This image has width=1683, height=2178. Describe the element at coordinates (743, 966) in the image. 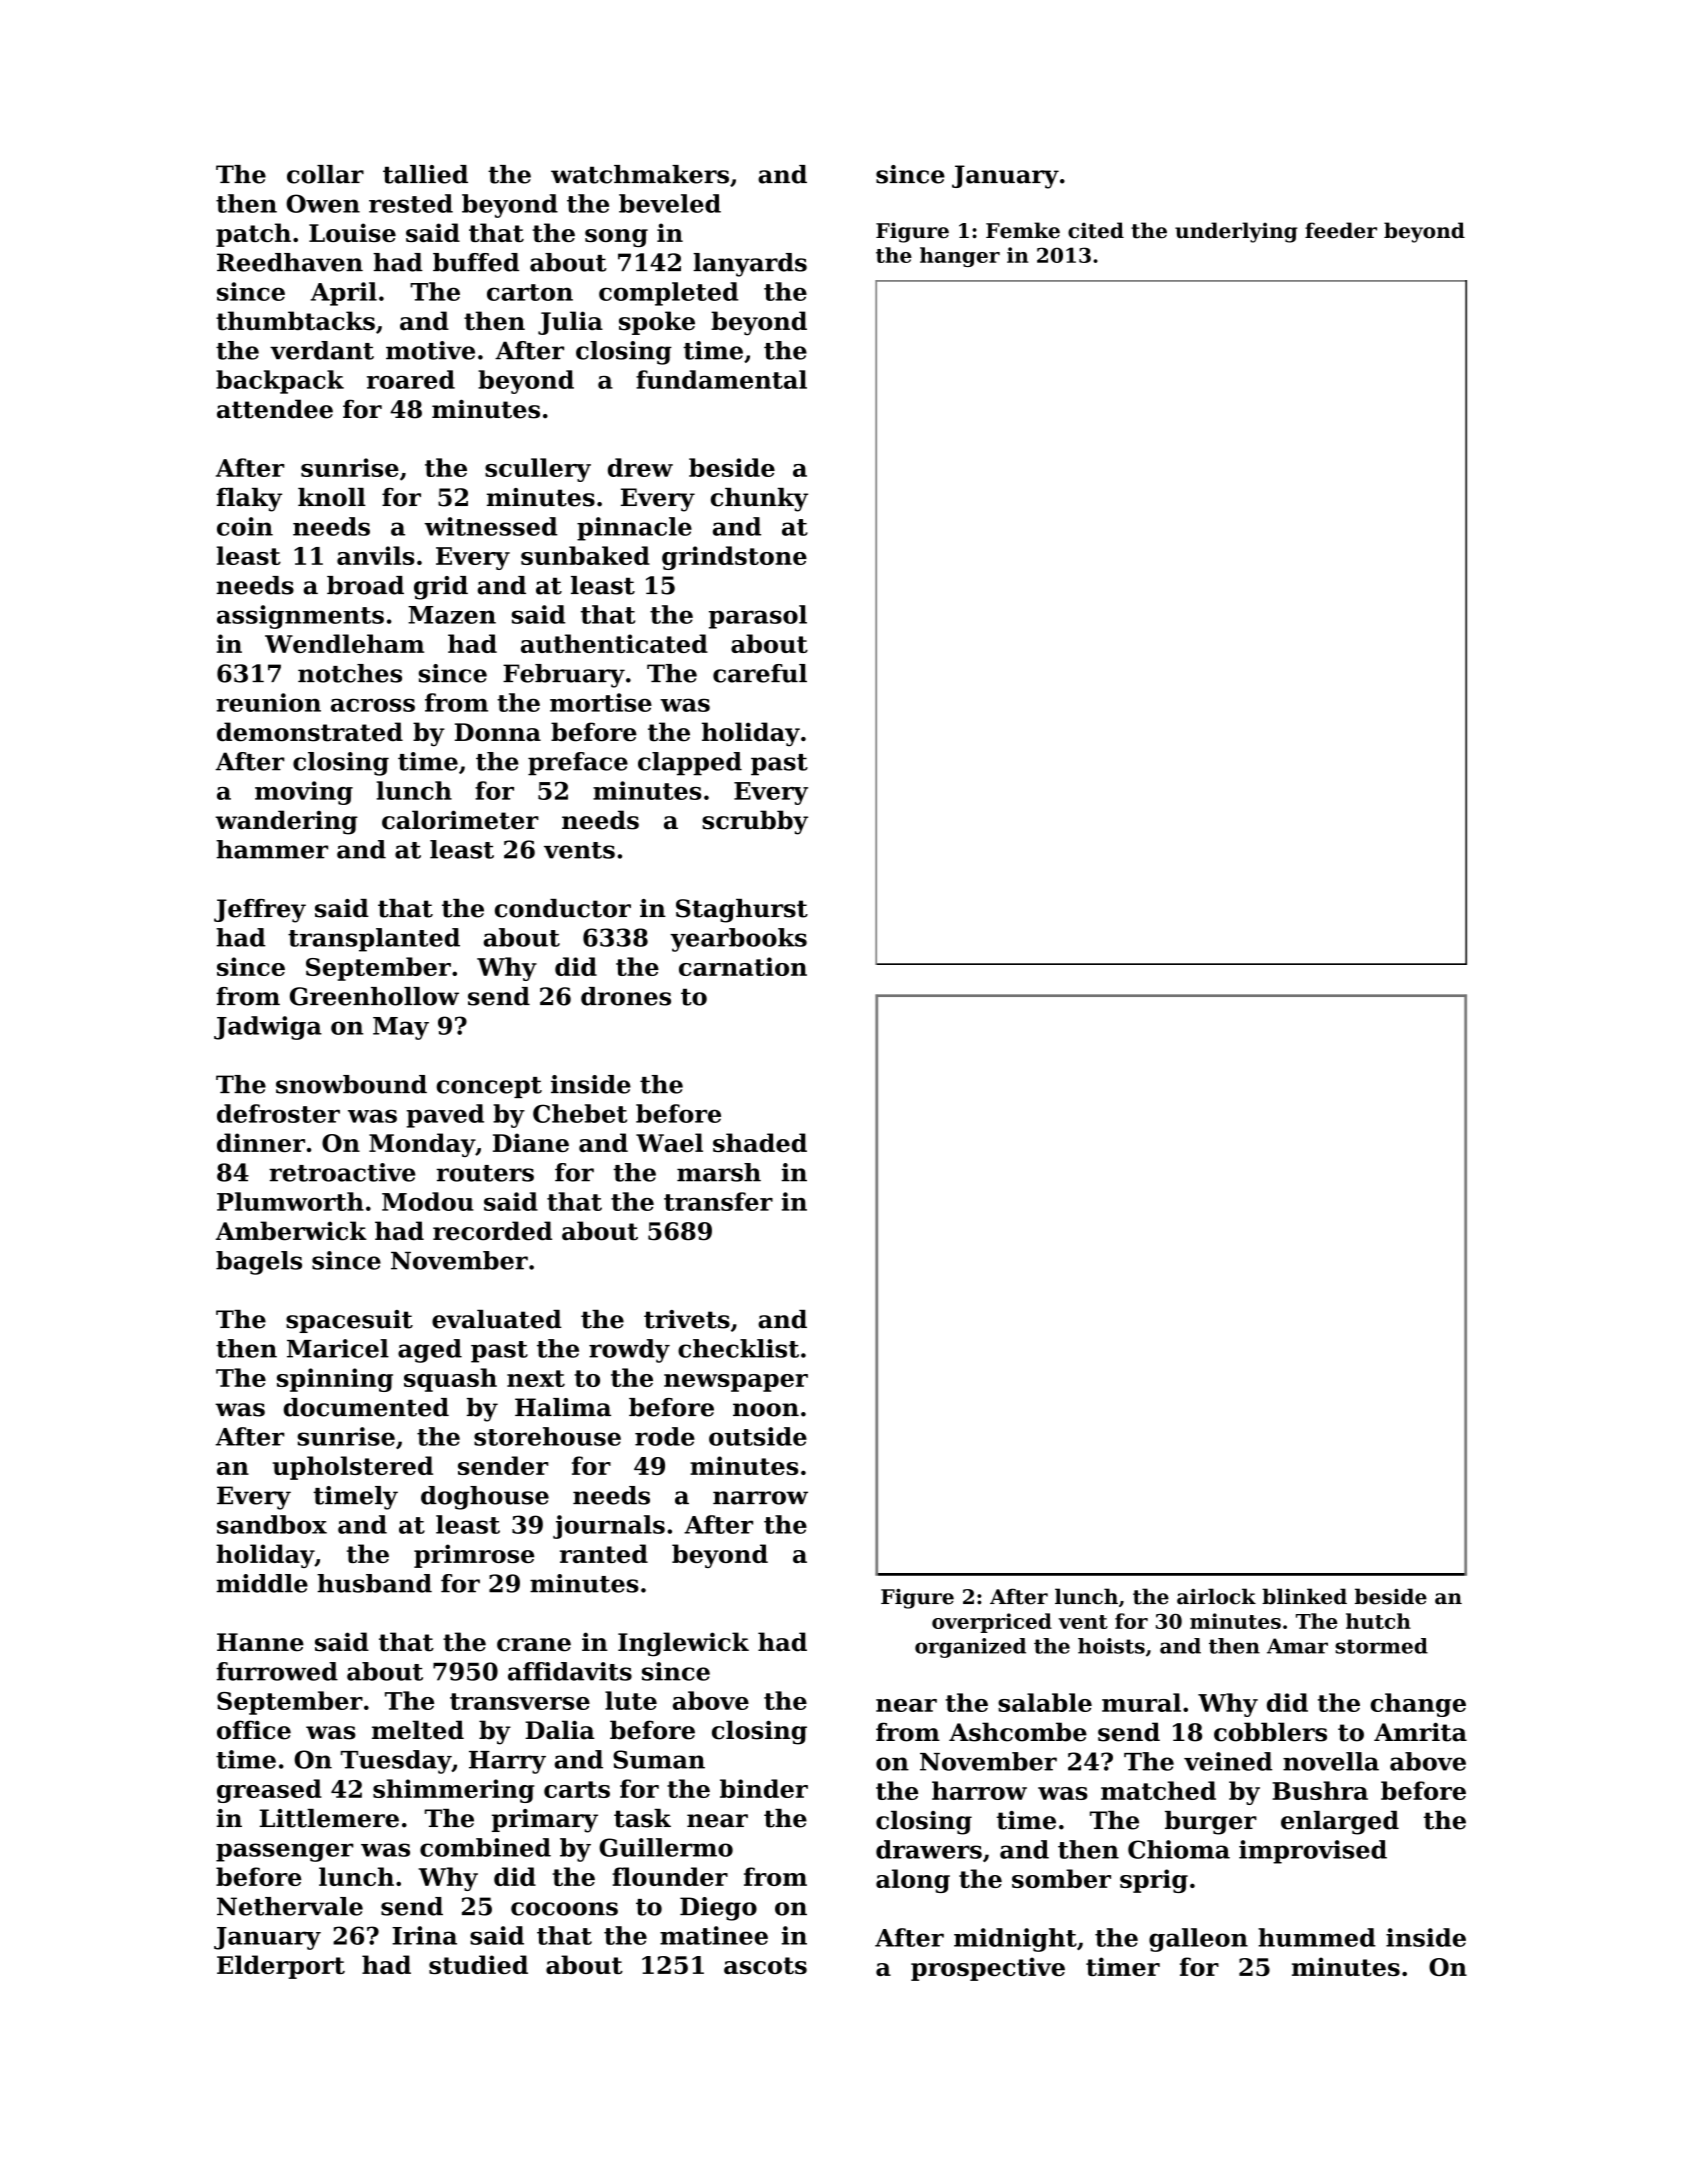

I see `carnation` at that location.
